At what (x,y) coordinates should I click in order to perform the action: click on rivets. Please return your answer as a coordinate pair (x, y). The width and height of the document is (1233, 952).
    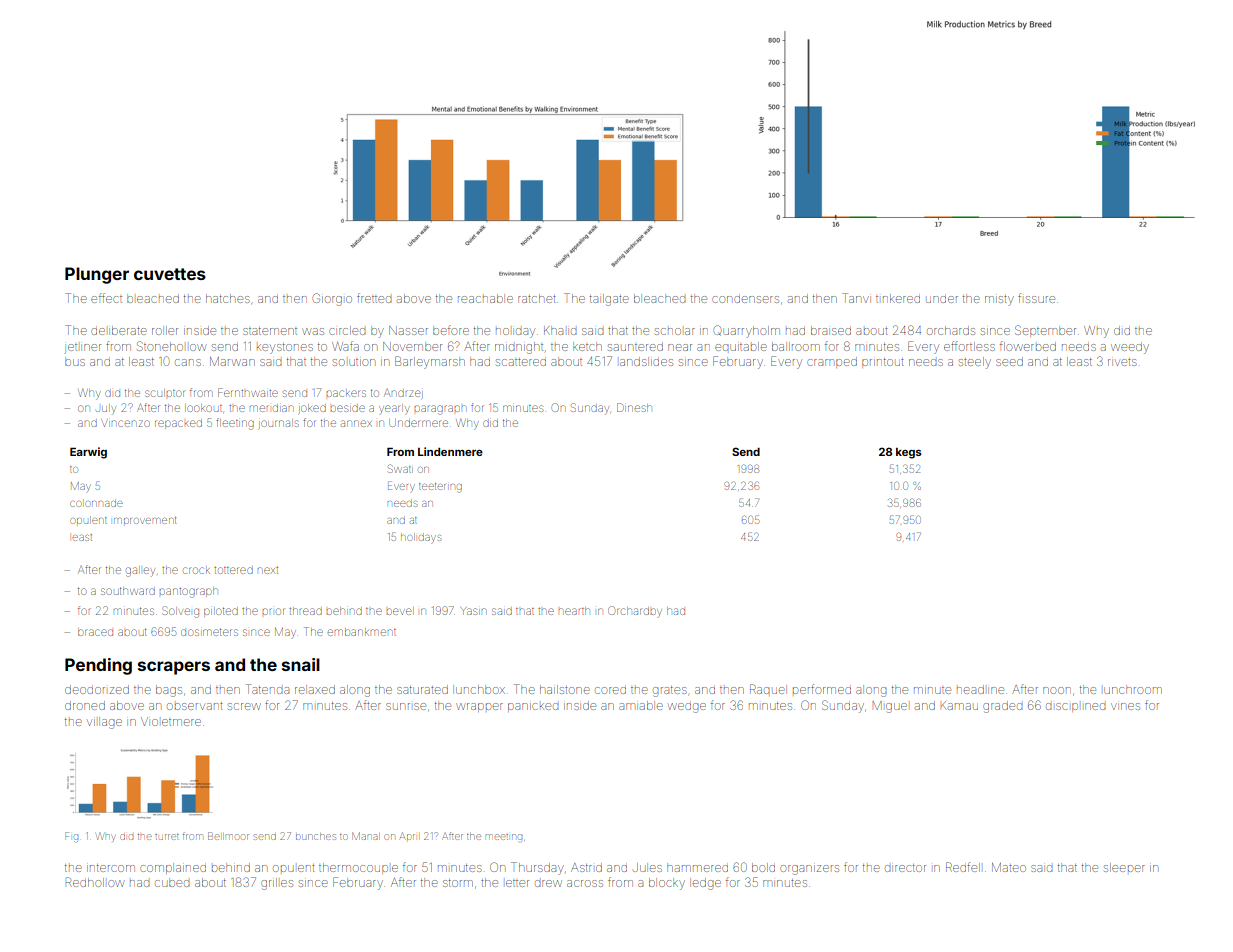
    Looking at the image, I should click on (1122, 362).
